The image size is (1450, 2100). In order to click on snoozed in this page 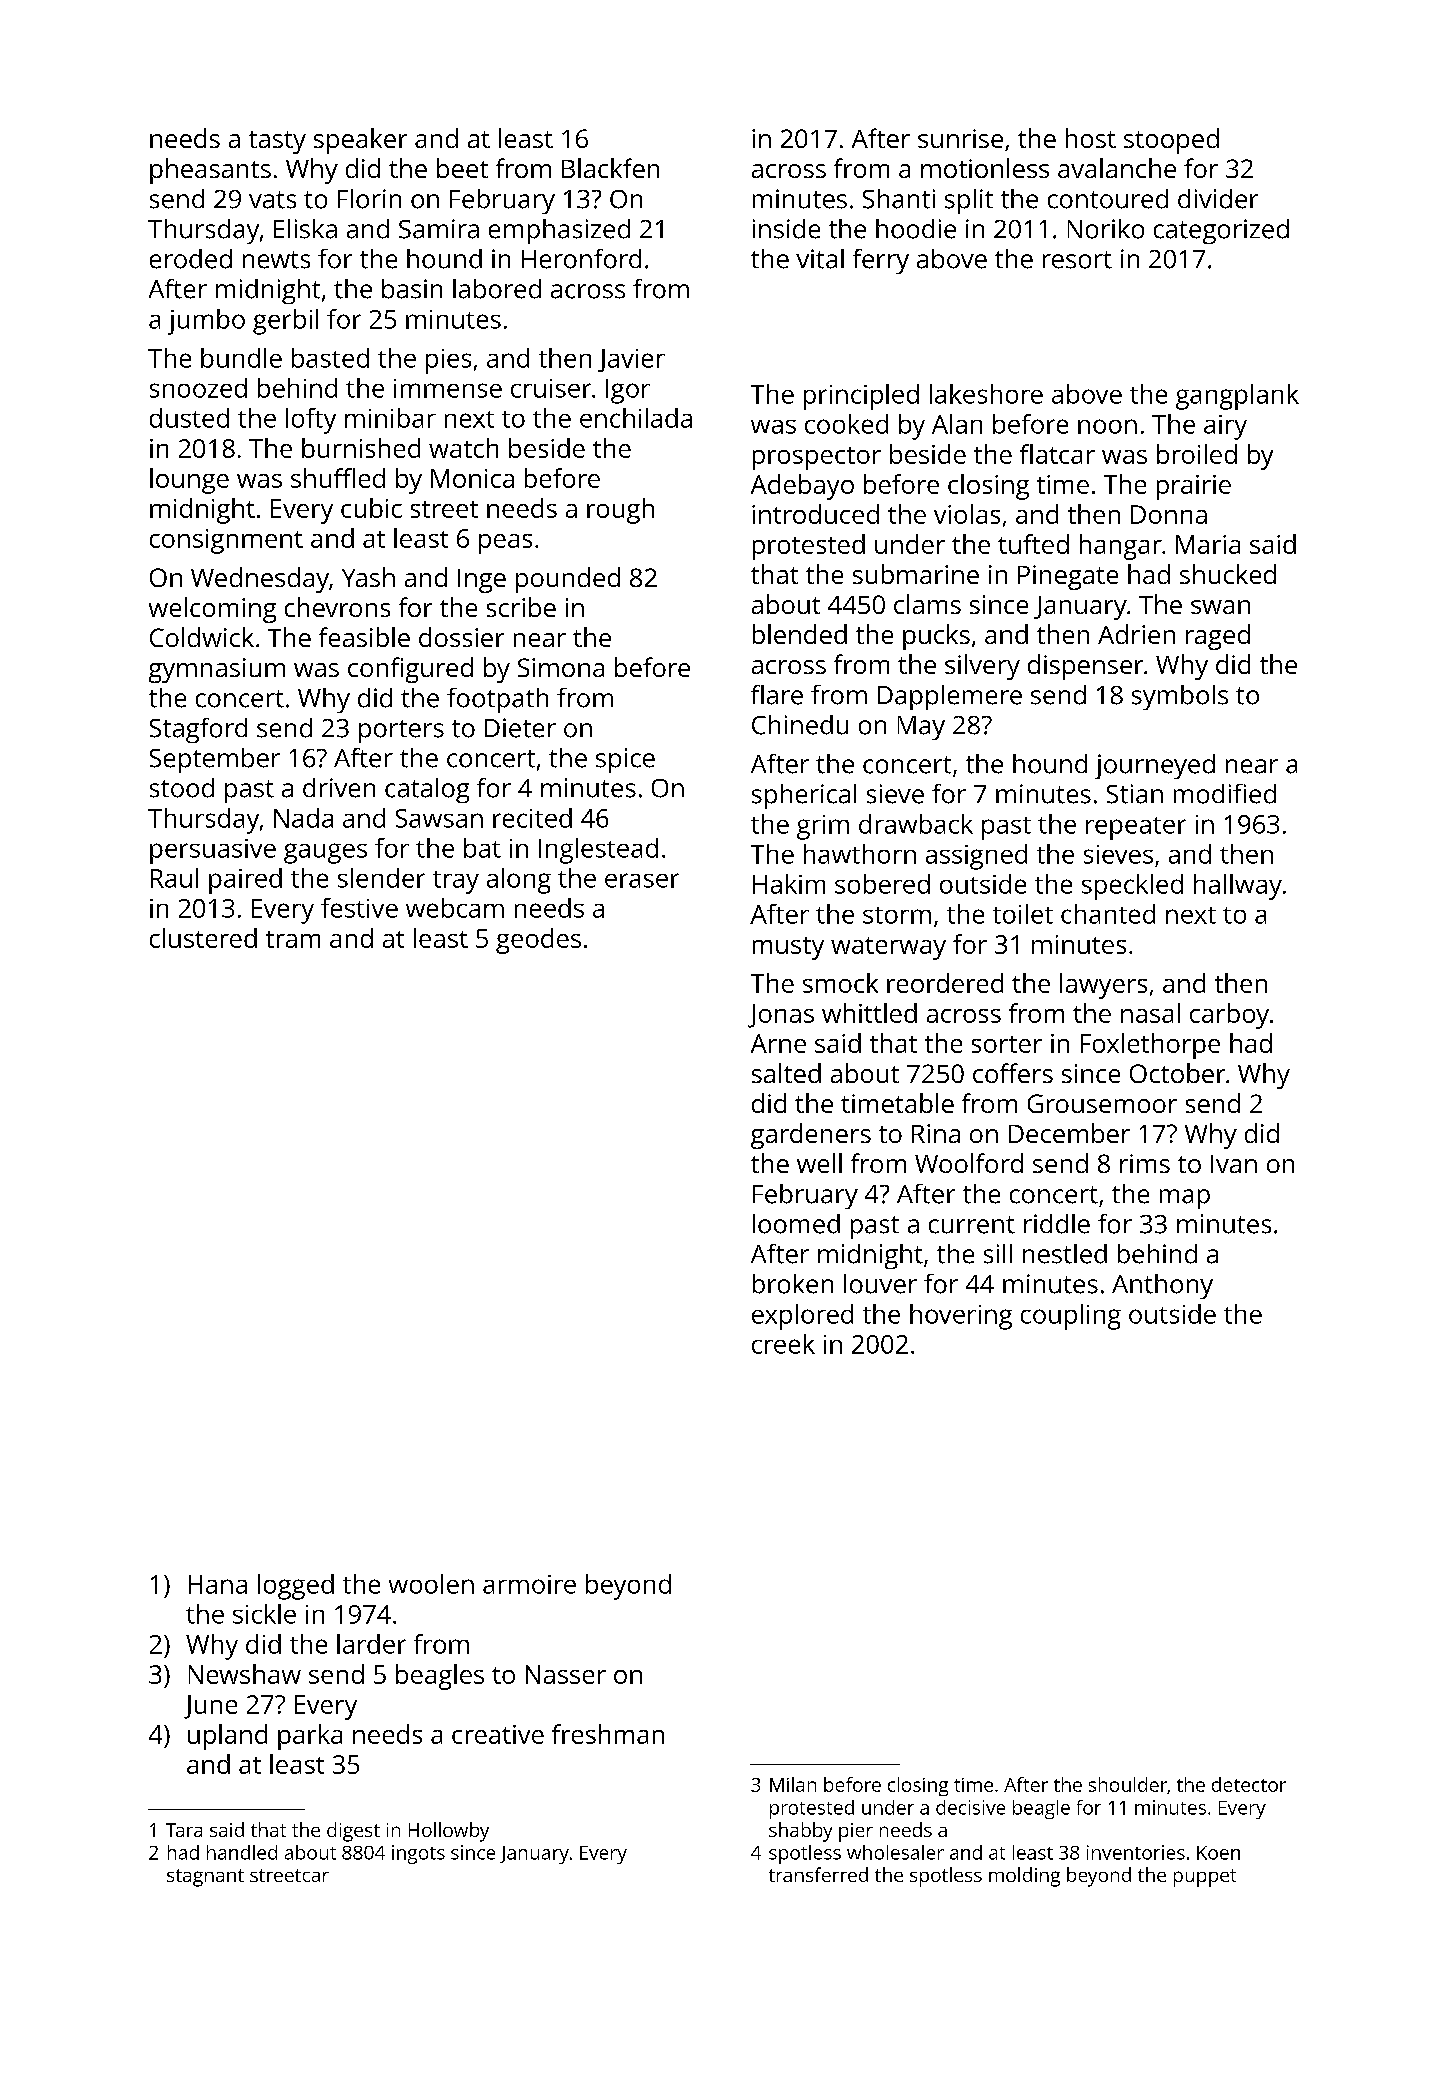, I will do `click(198, 388)`.
